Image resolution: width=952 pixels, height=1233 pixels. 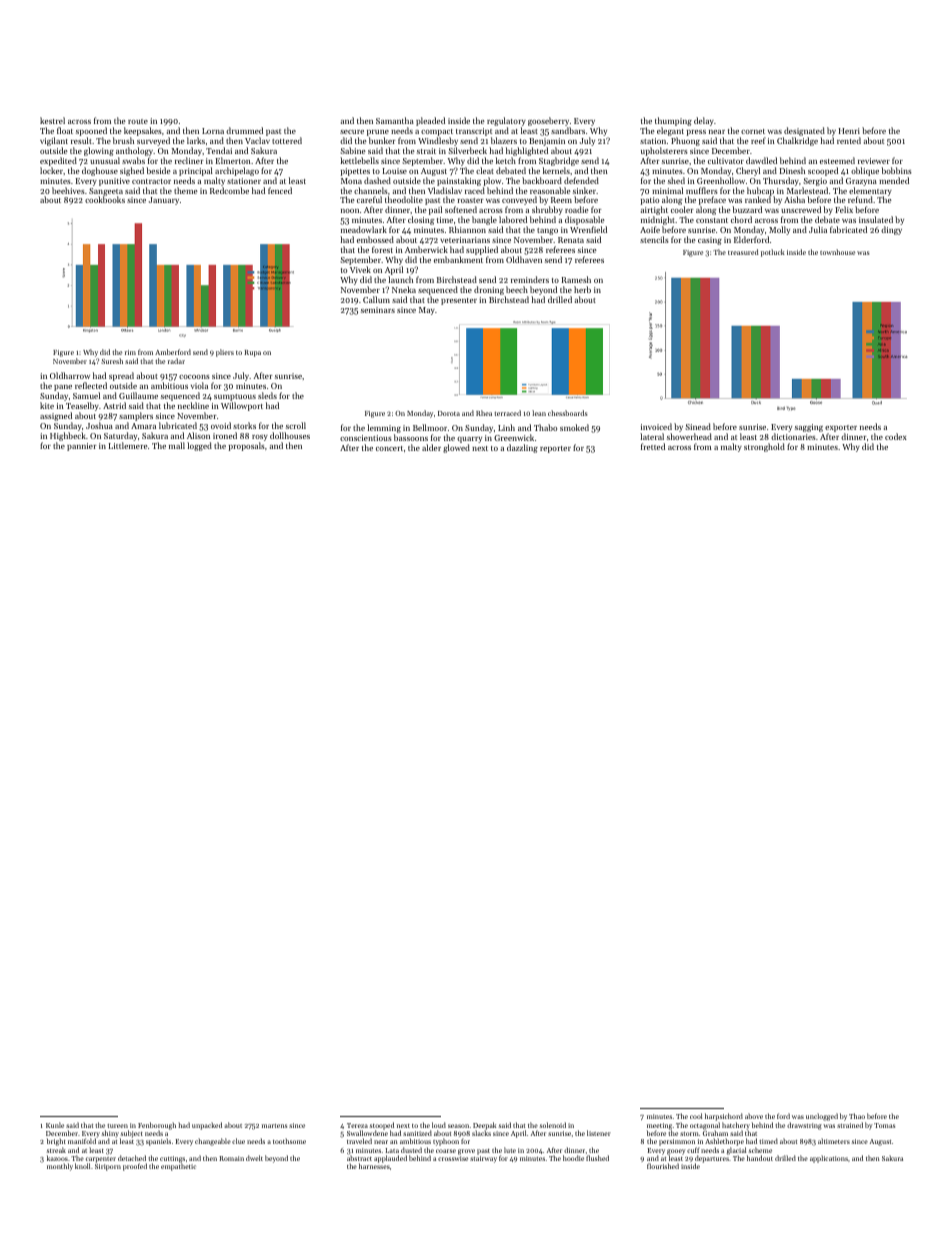 I want to click on Kunle, so click(x=55, y=1125).
